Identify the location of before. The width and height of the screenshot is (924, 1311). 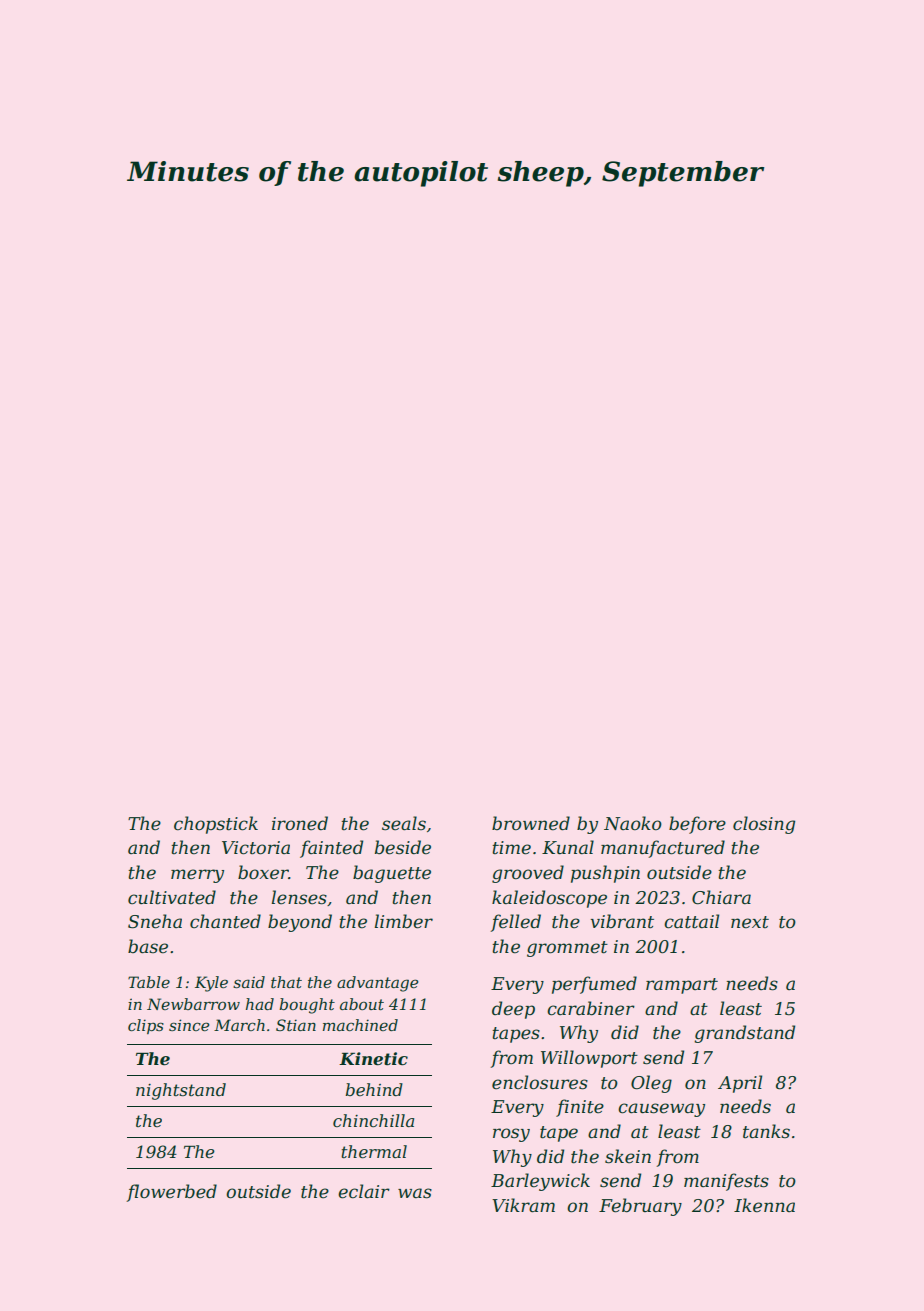
(697, 825).
